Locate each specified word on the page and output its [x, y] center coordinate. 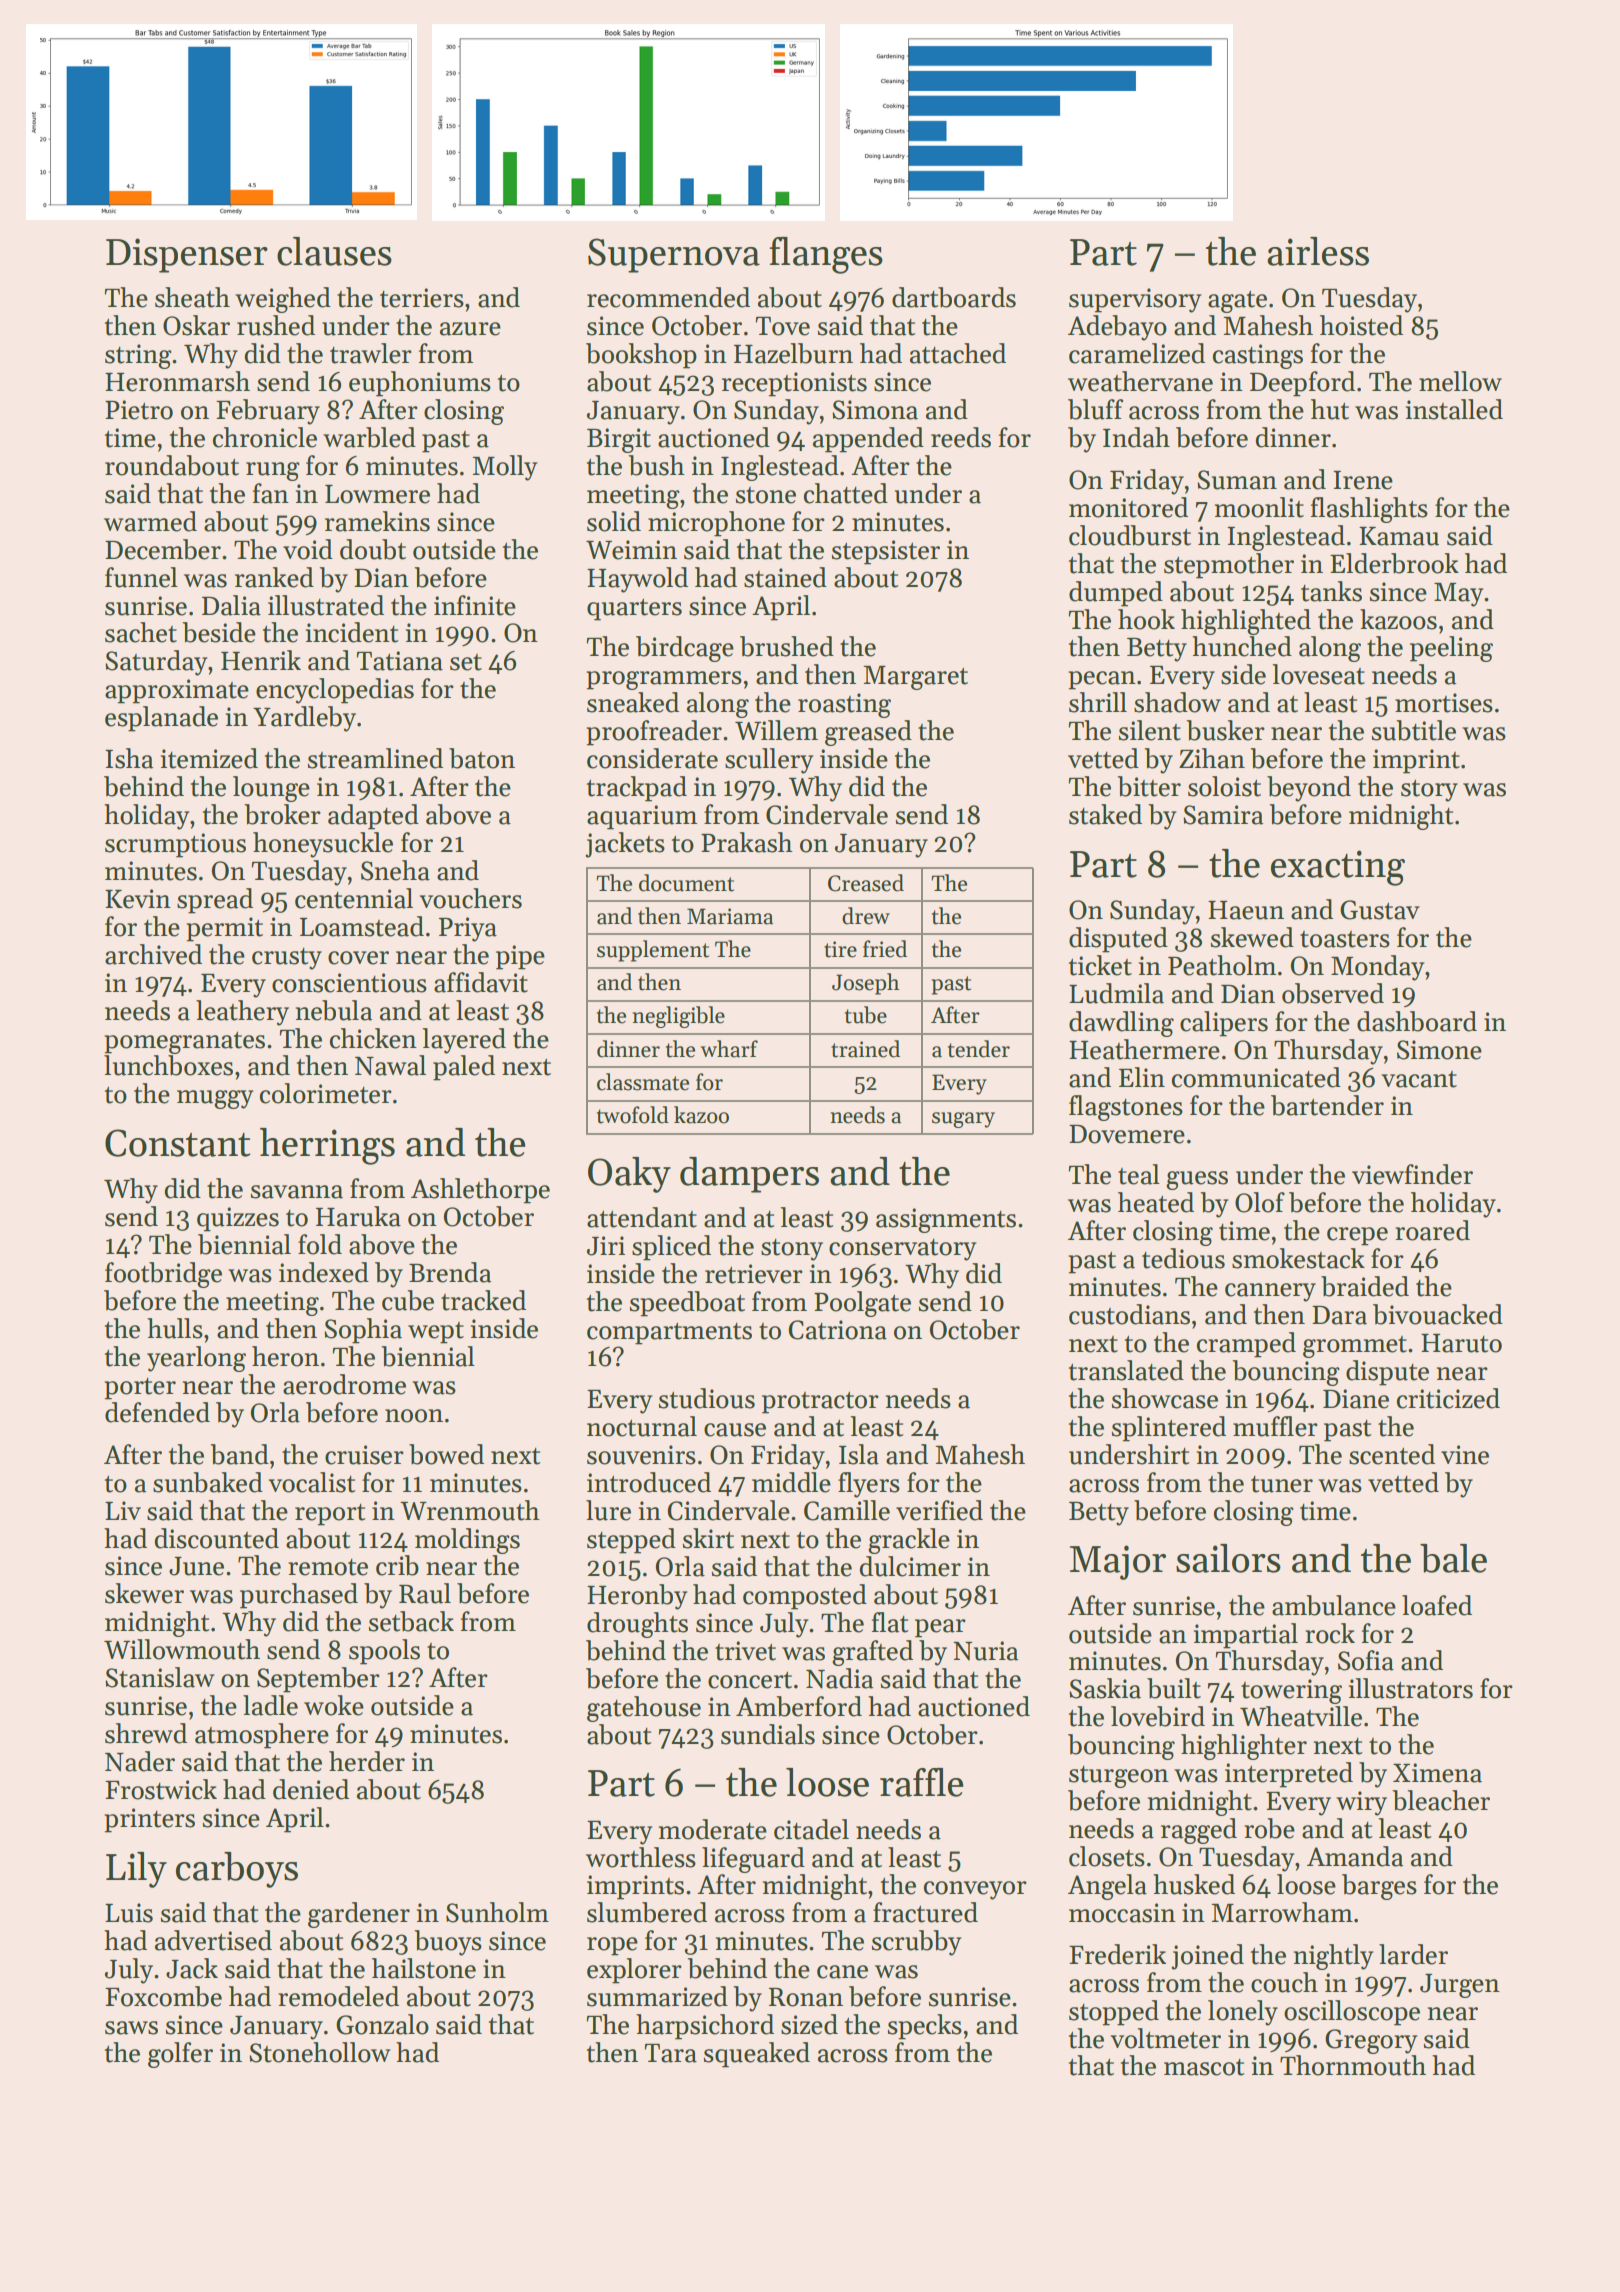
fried [885, 949]
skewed [1252, 937]
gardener [359, 1915]
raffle [922, 1782]
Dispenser [187, 255]
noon [414, 1416]
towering [1291, 1691]
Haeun [1246, 910]
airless [1318, 251]
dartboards [954, 297]
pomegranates [184, 1043]
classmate [643, 1082]
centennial [354, 898]
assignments [946, 1220]
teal [1139, 1174]
